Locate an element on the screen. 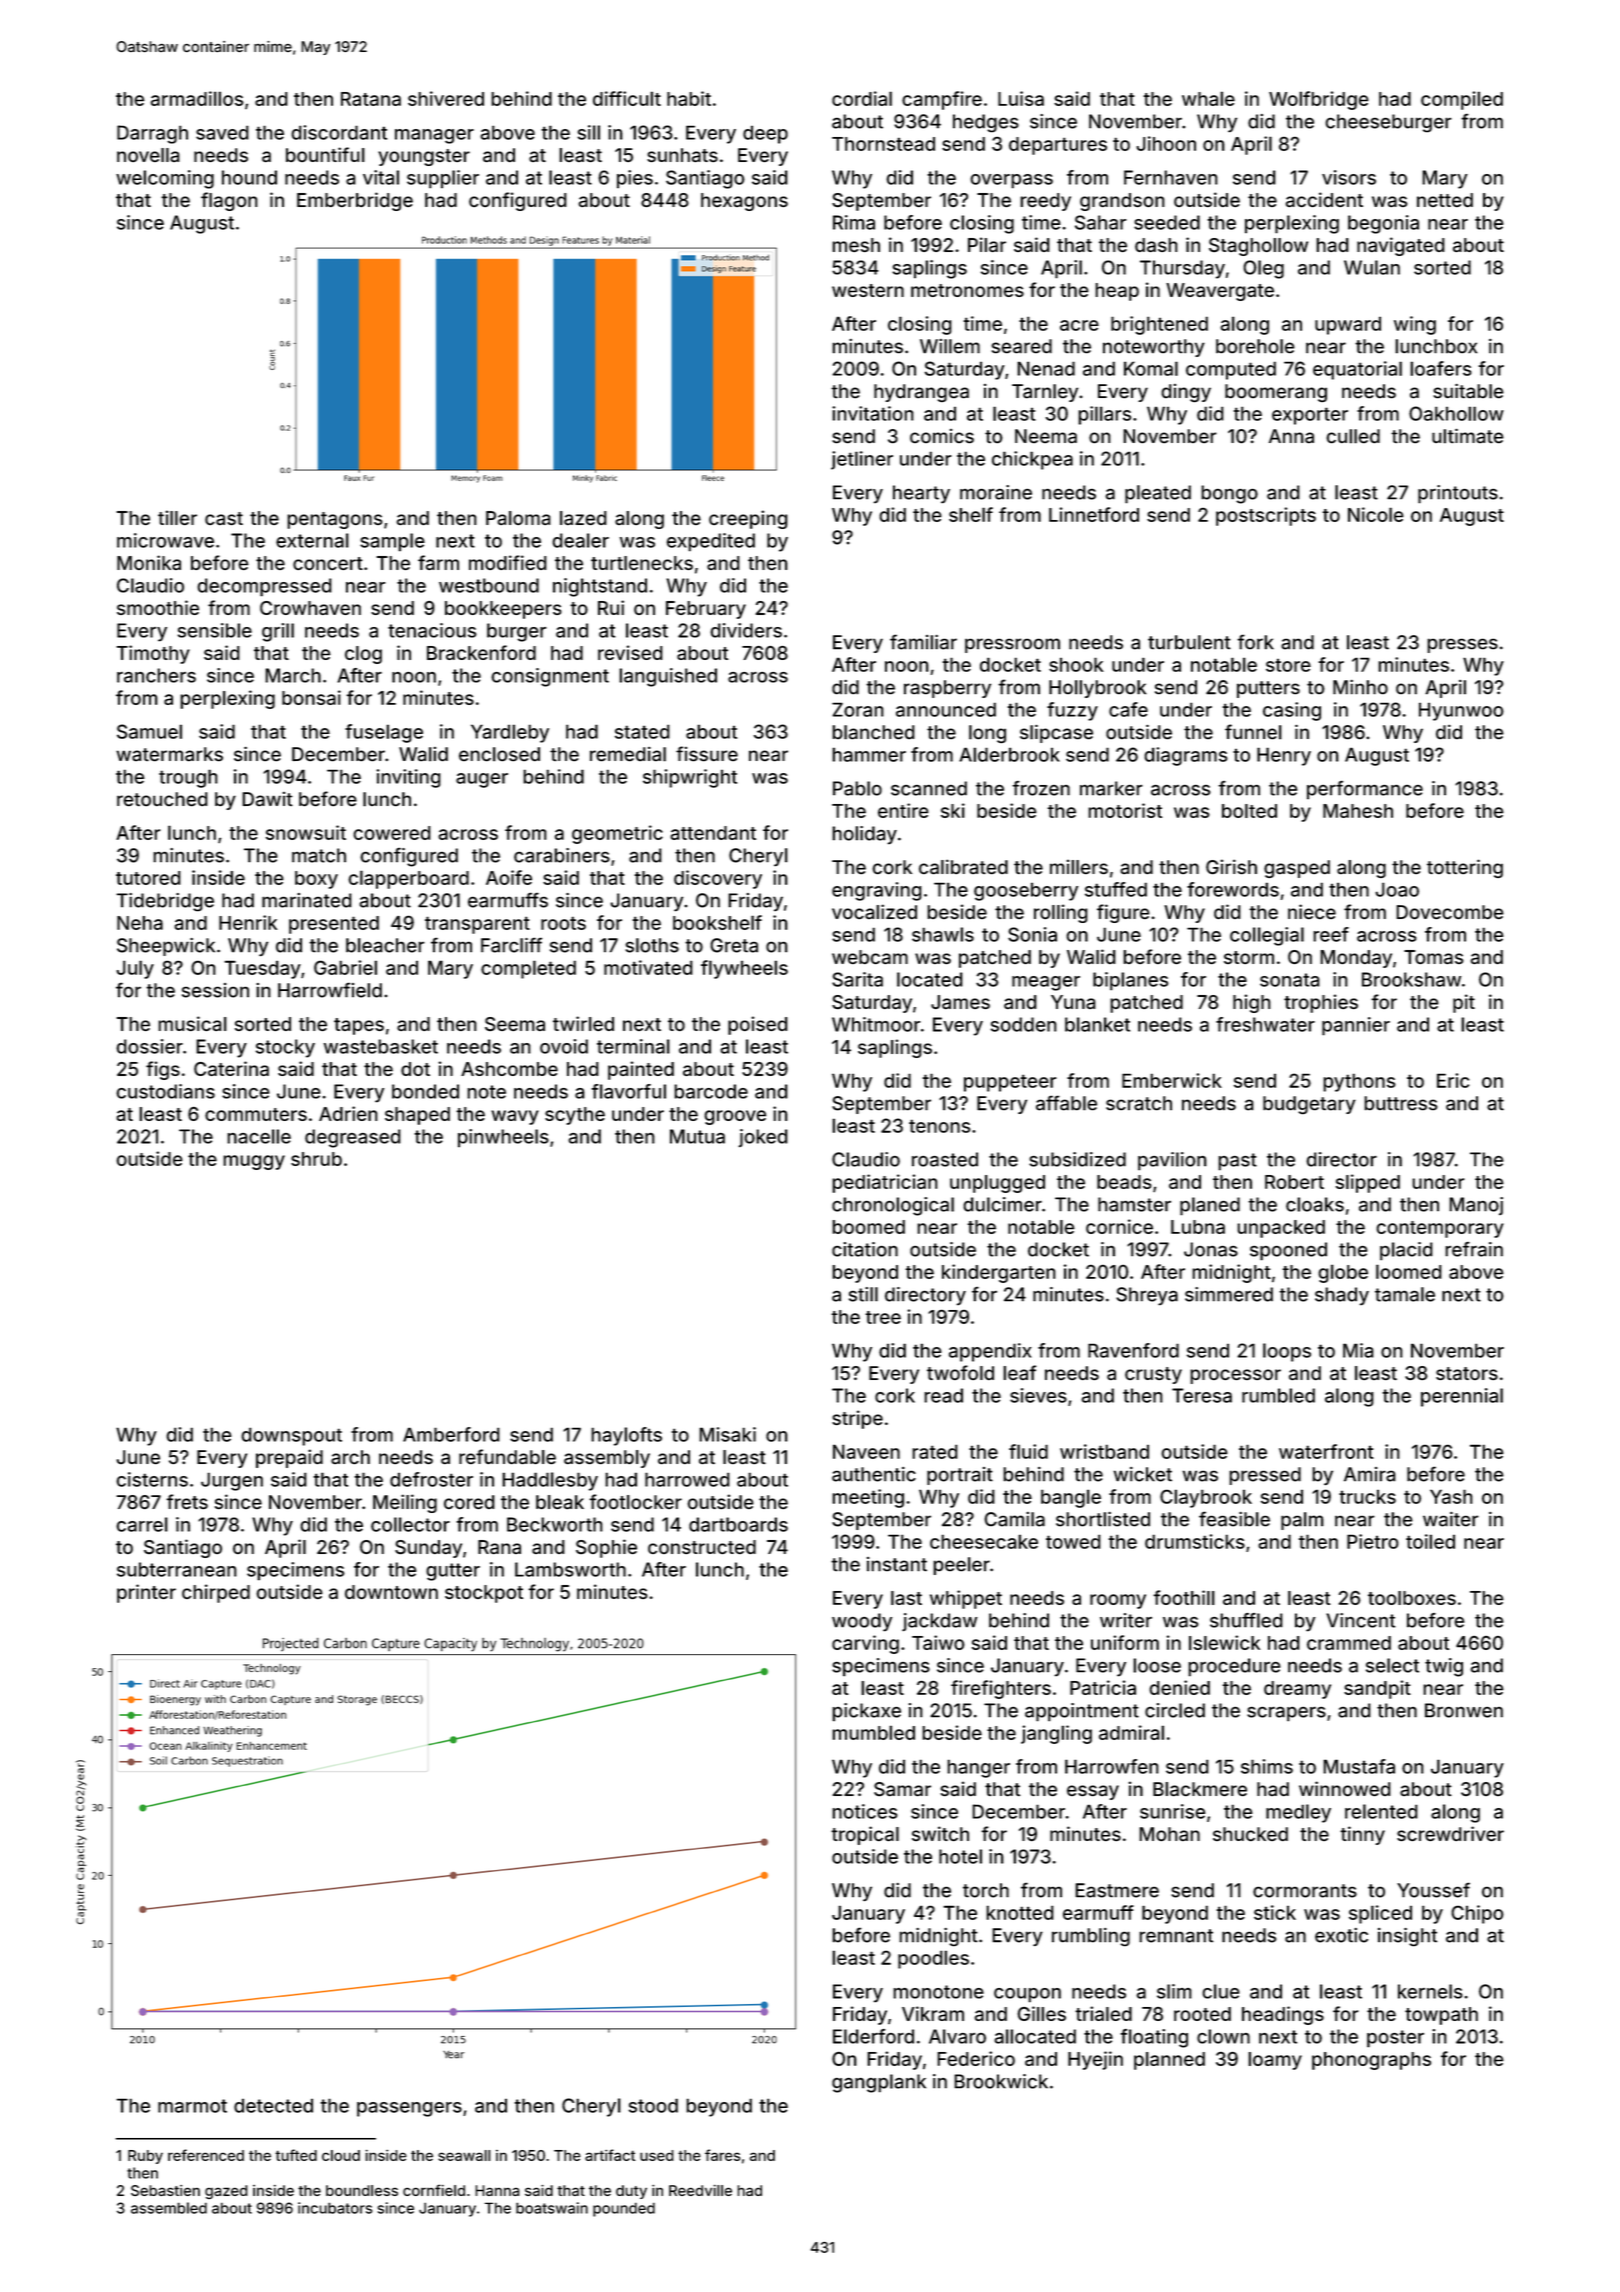 Image resolution: width=1620 pixels, height=2292 pixels. Emberbridge is located at coordinates (355, 201).
